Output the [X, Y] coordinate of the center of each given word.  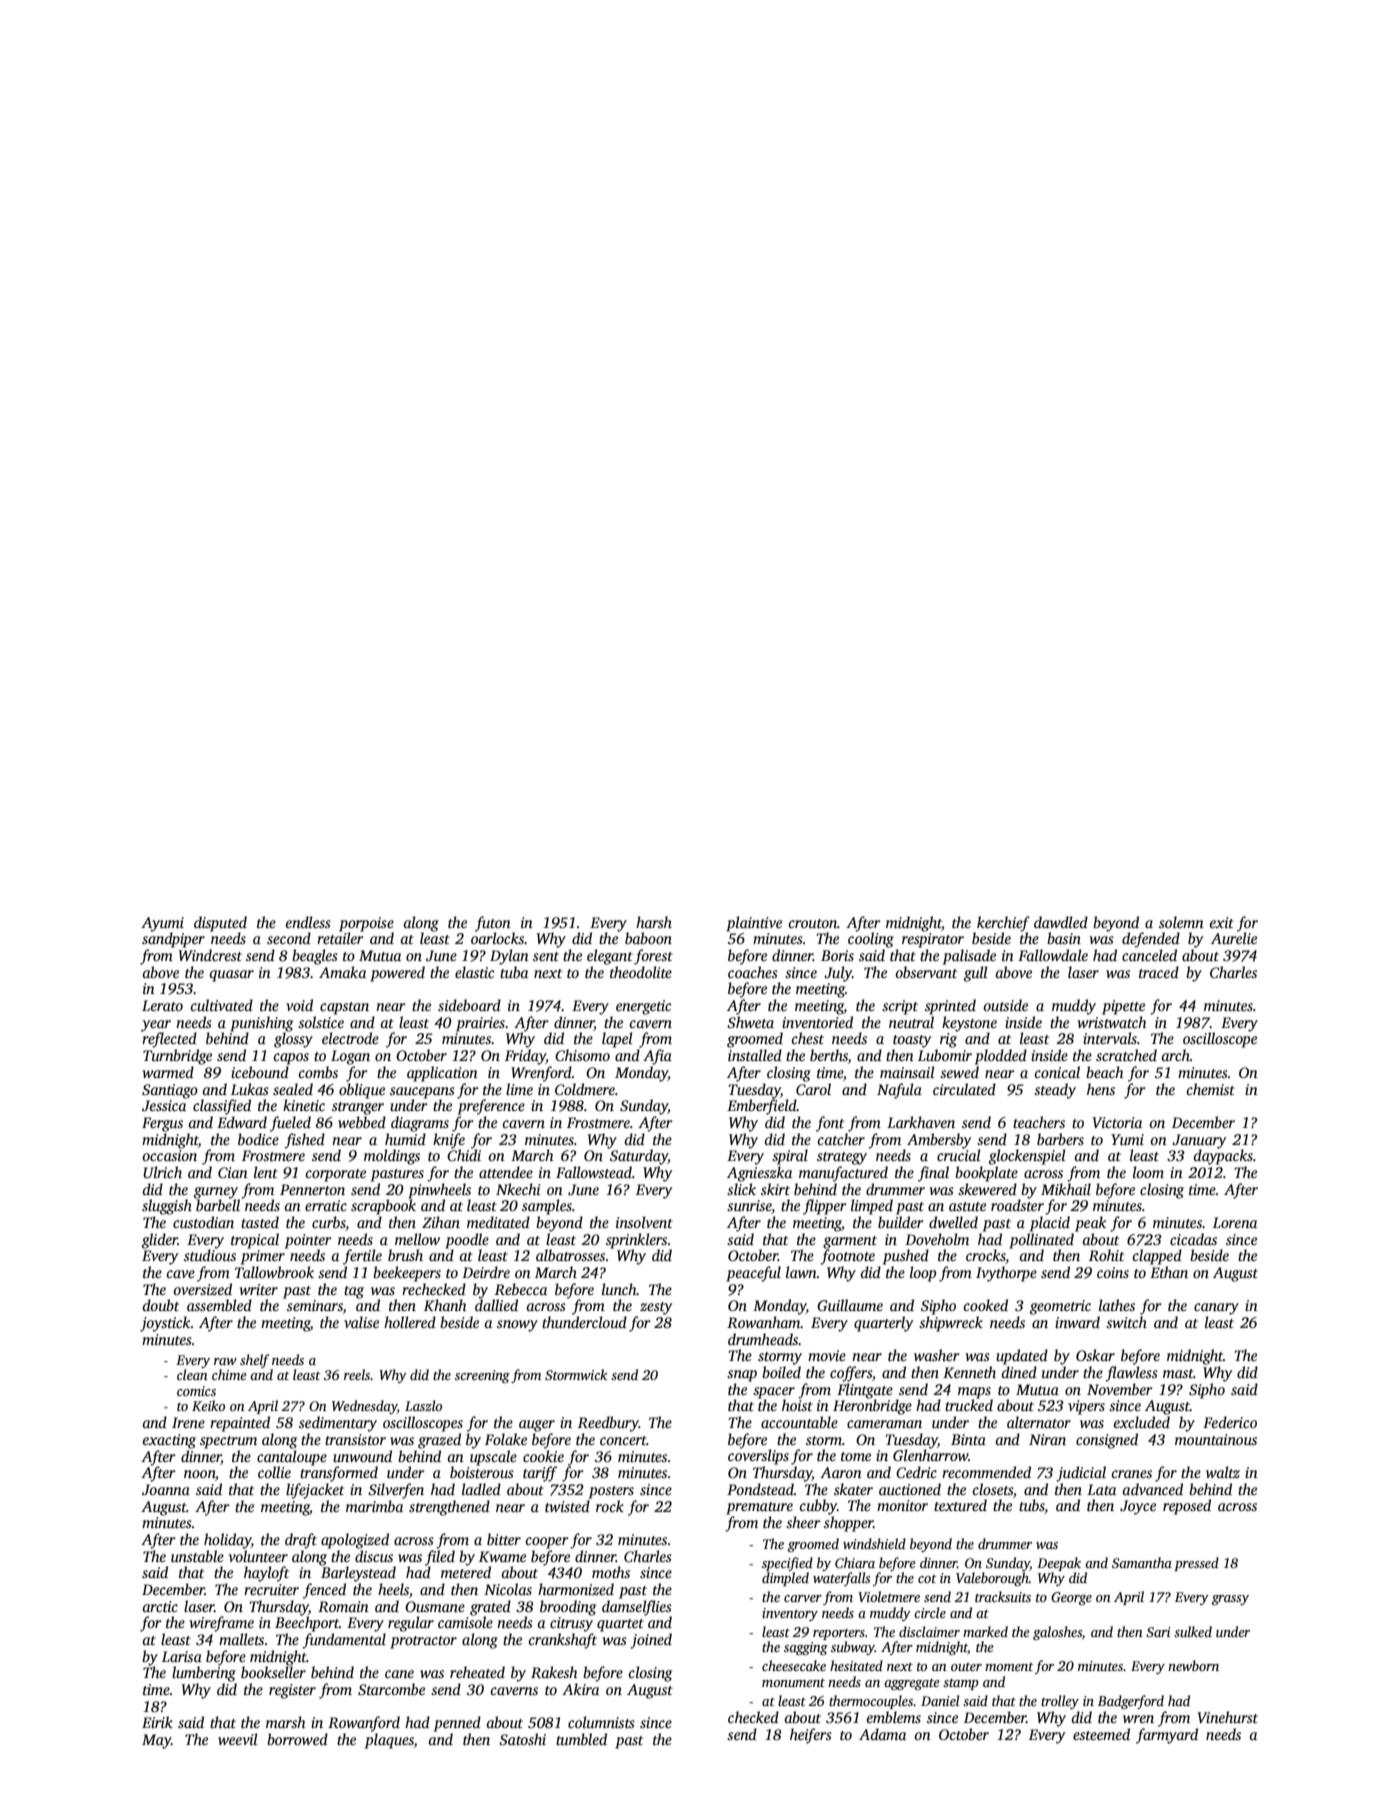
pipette [1123, 1007]
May [156, 1741]
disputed [220, 924]
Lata [1101, 1489]
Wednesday [364, 1407]
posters [611, 1492]
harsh [654, 922]
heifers [811, 1736]
